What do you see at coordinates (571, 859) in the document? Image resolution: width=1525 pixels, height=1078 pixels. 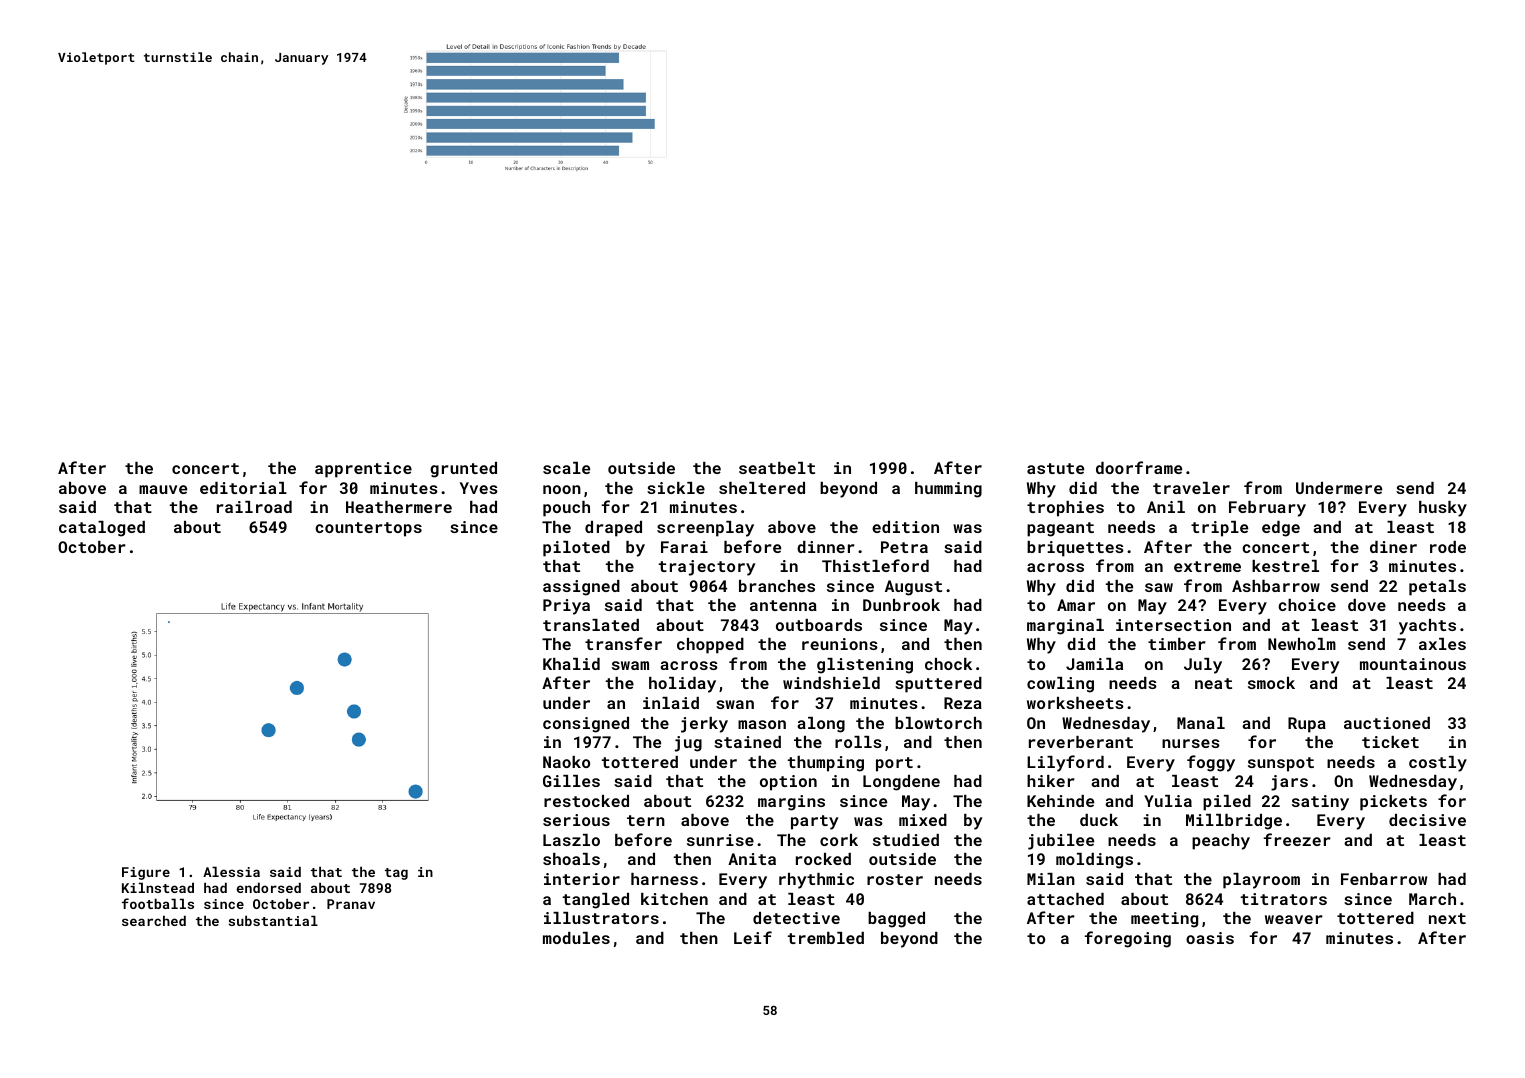 I see `shoals` at bounding box center [571, 859].
